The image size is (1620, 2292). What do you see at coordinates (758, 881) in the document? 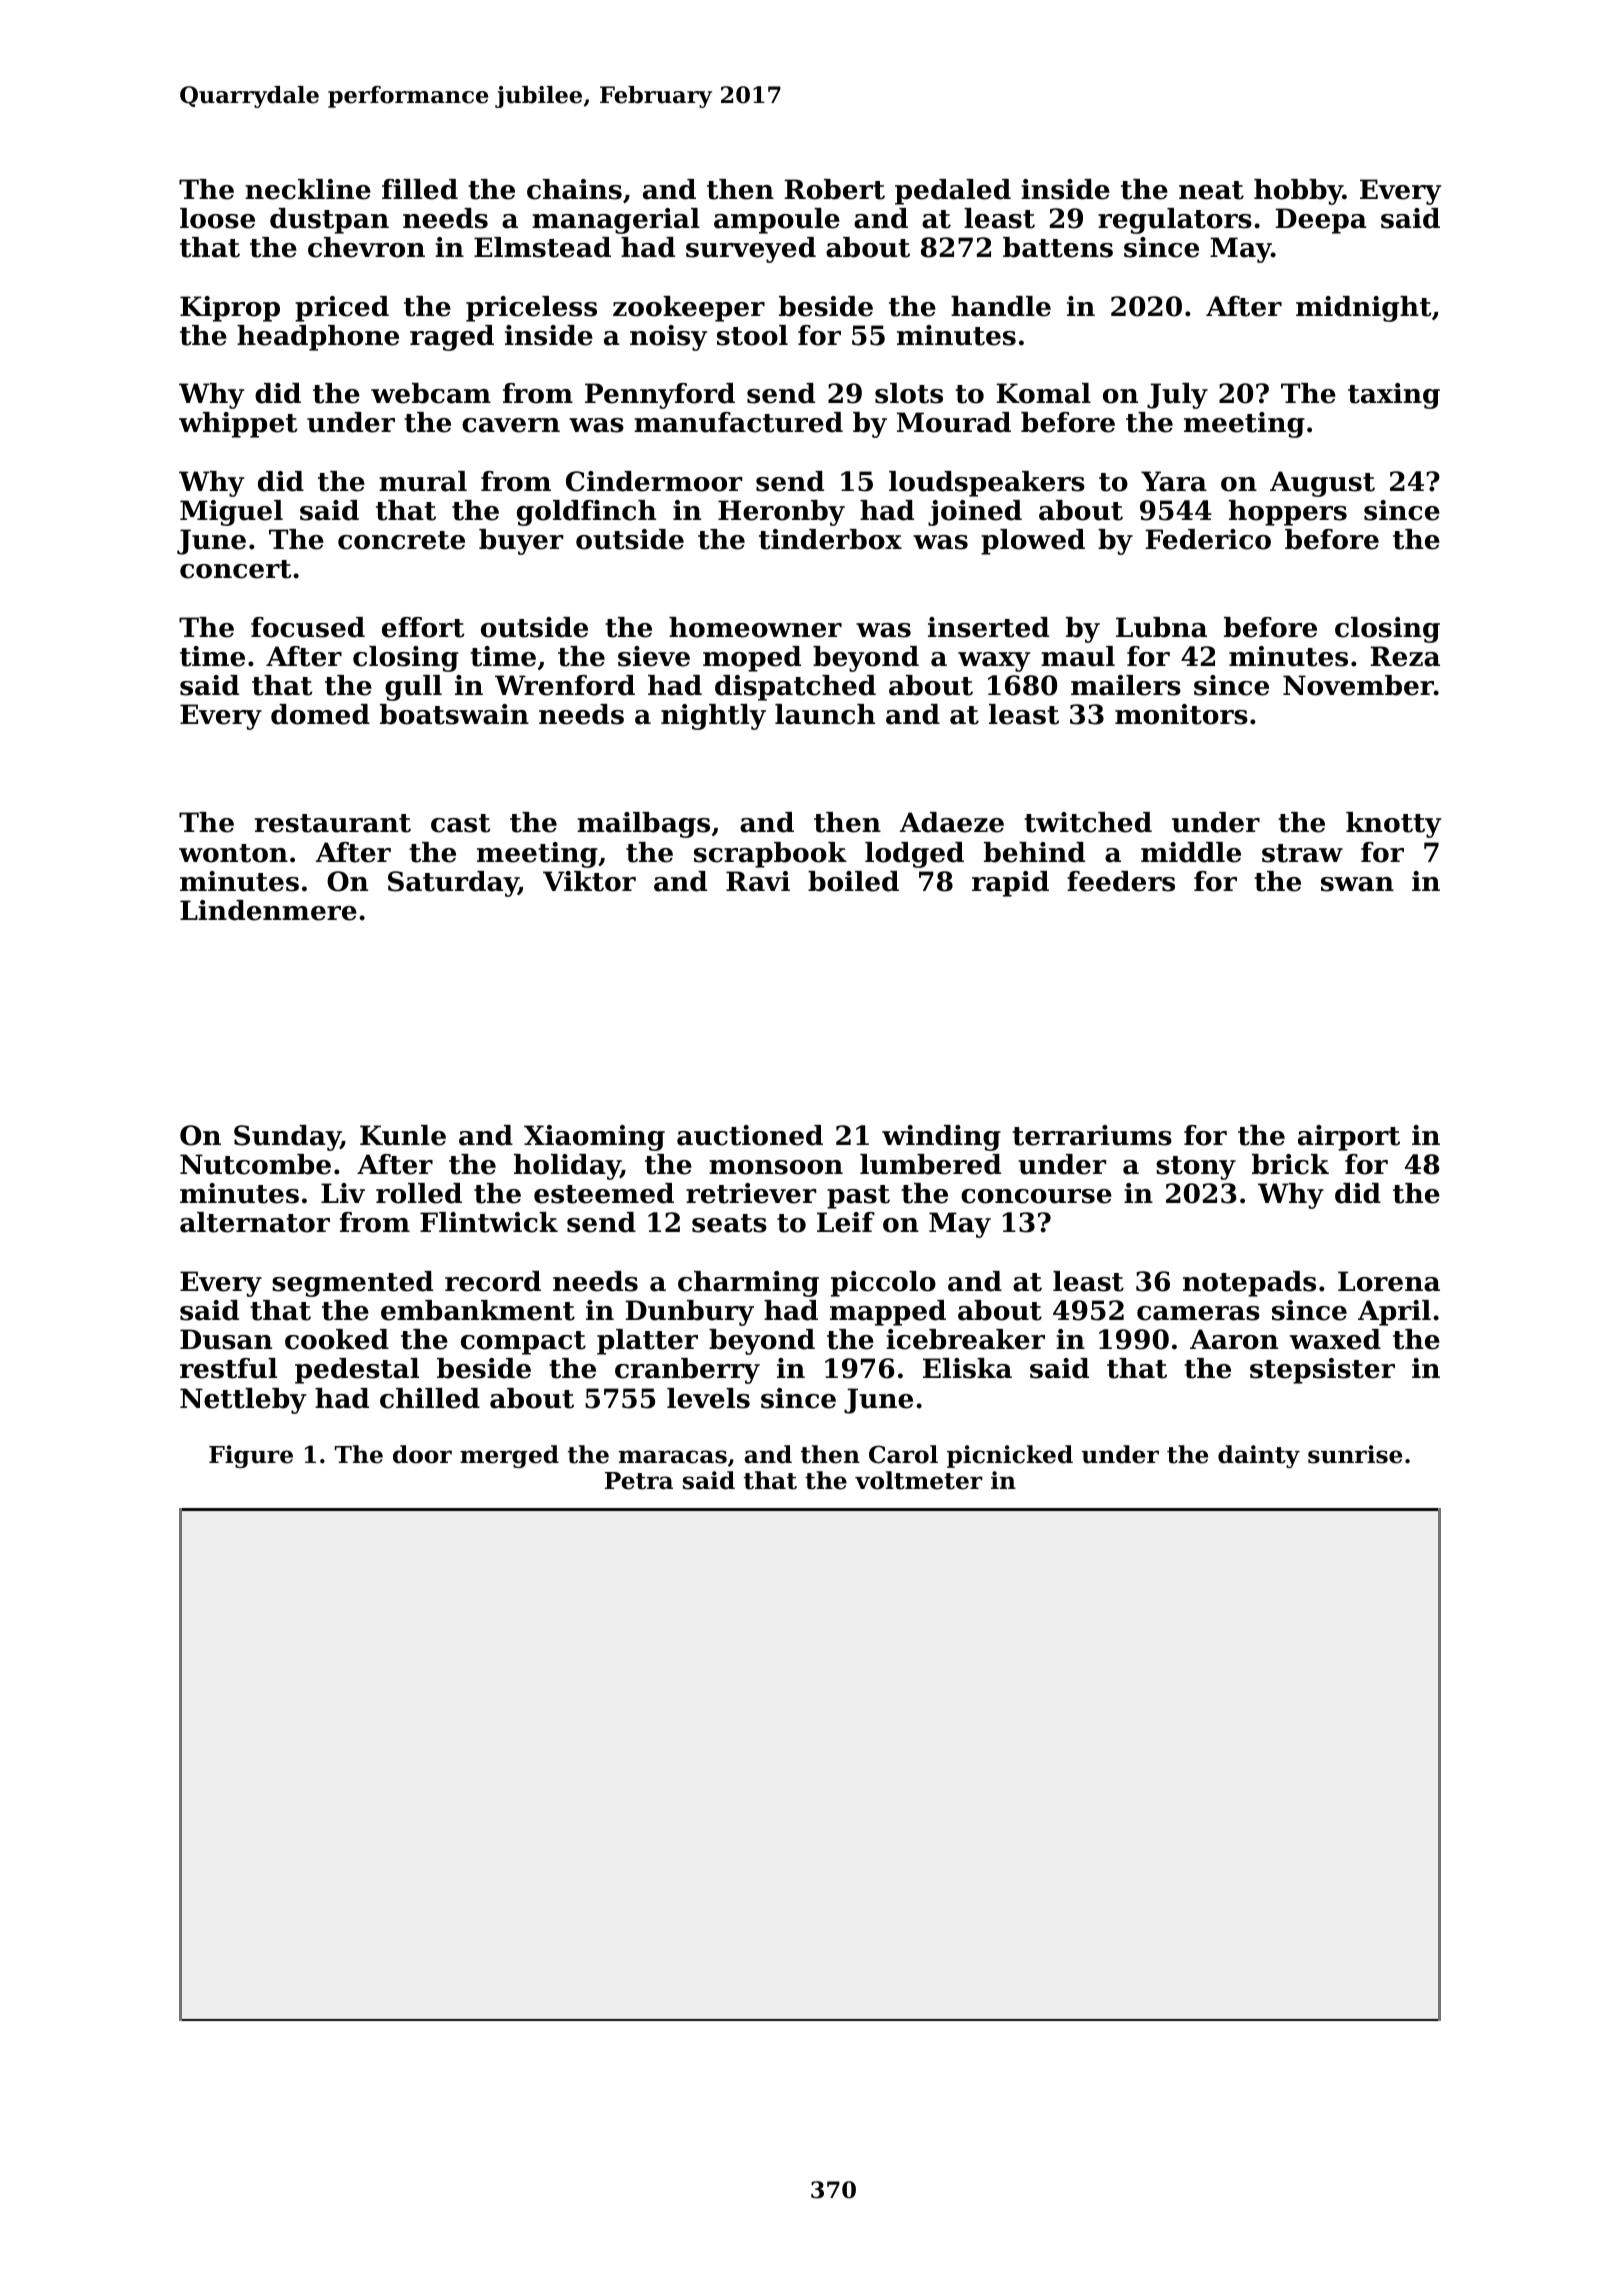
I see `Ravi` at bounding box center [758, 881].
